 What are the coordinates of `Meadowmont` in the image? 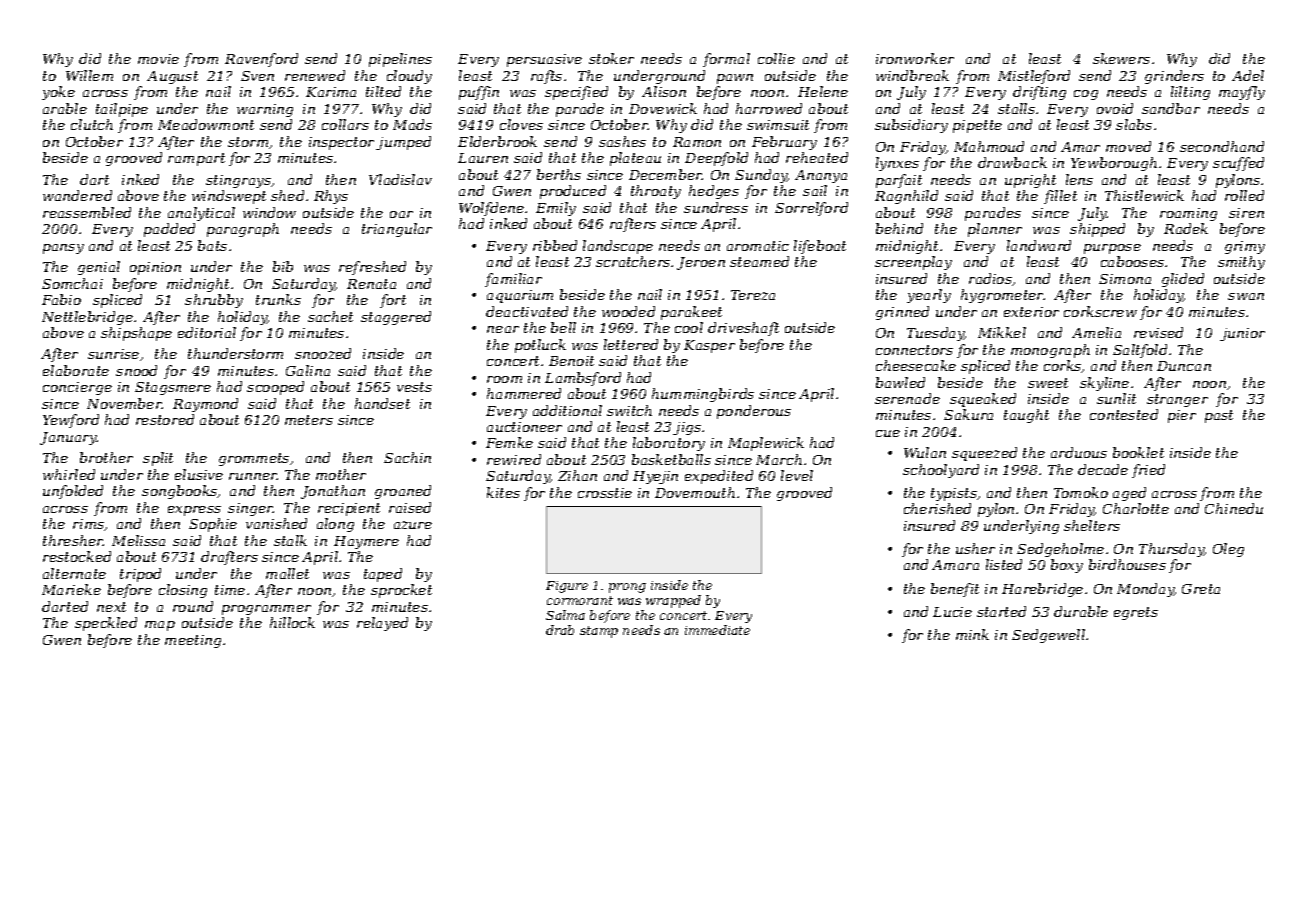 It's located at (206, 124).
